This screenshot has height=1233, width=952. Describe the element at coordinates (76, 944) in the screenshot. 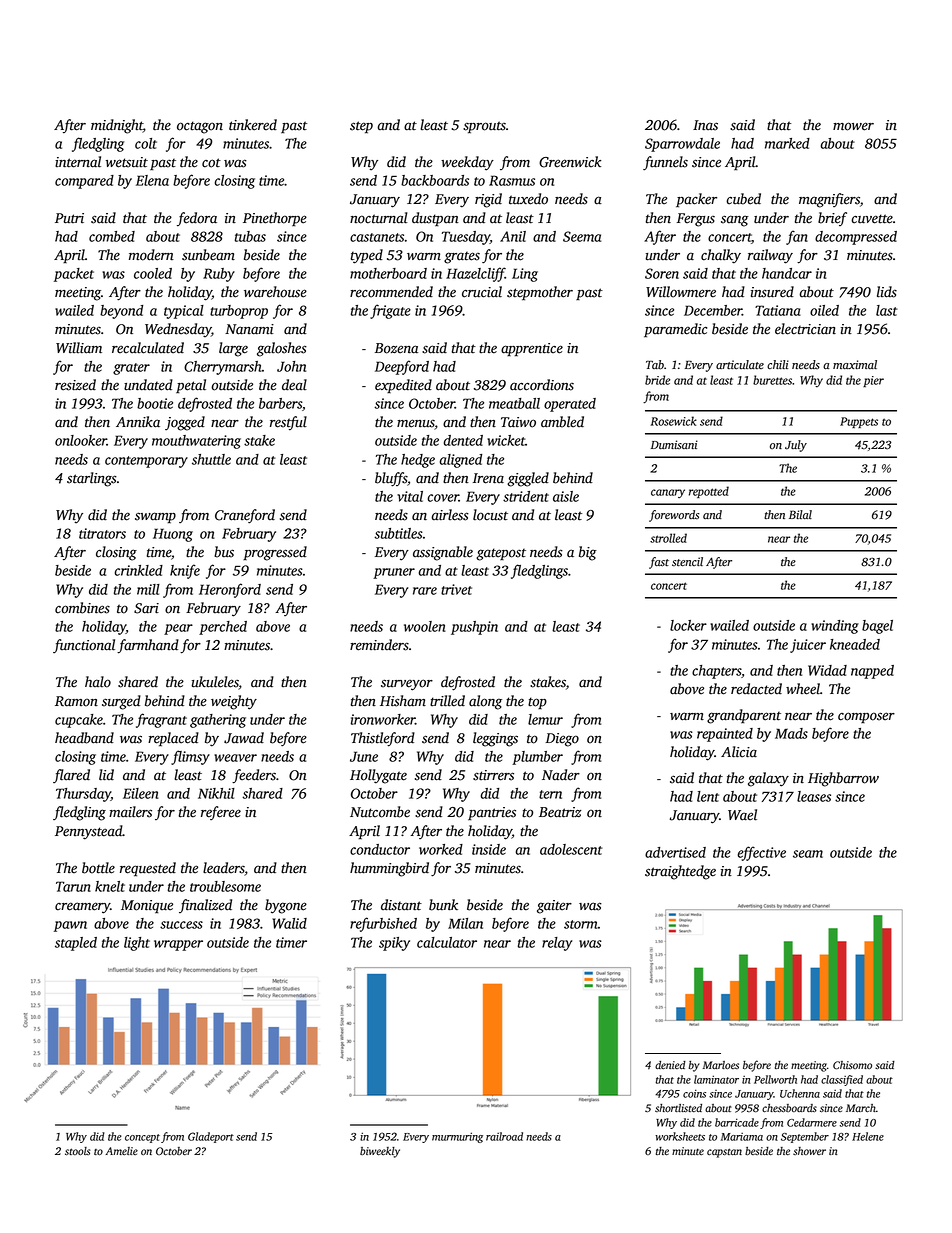

I see `stapled` at that location.
